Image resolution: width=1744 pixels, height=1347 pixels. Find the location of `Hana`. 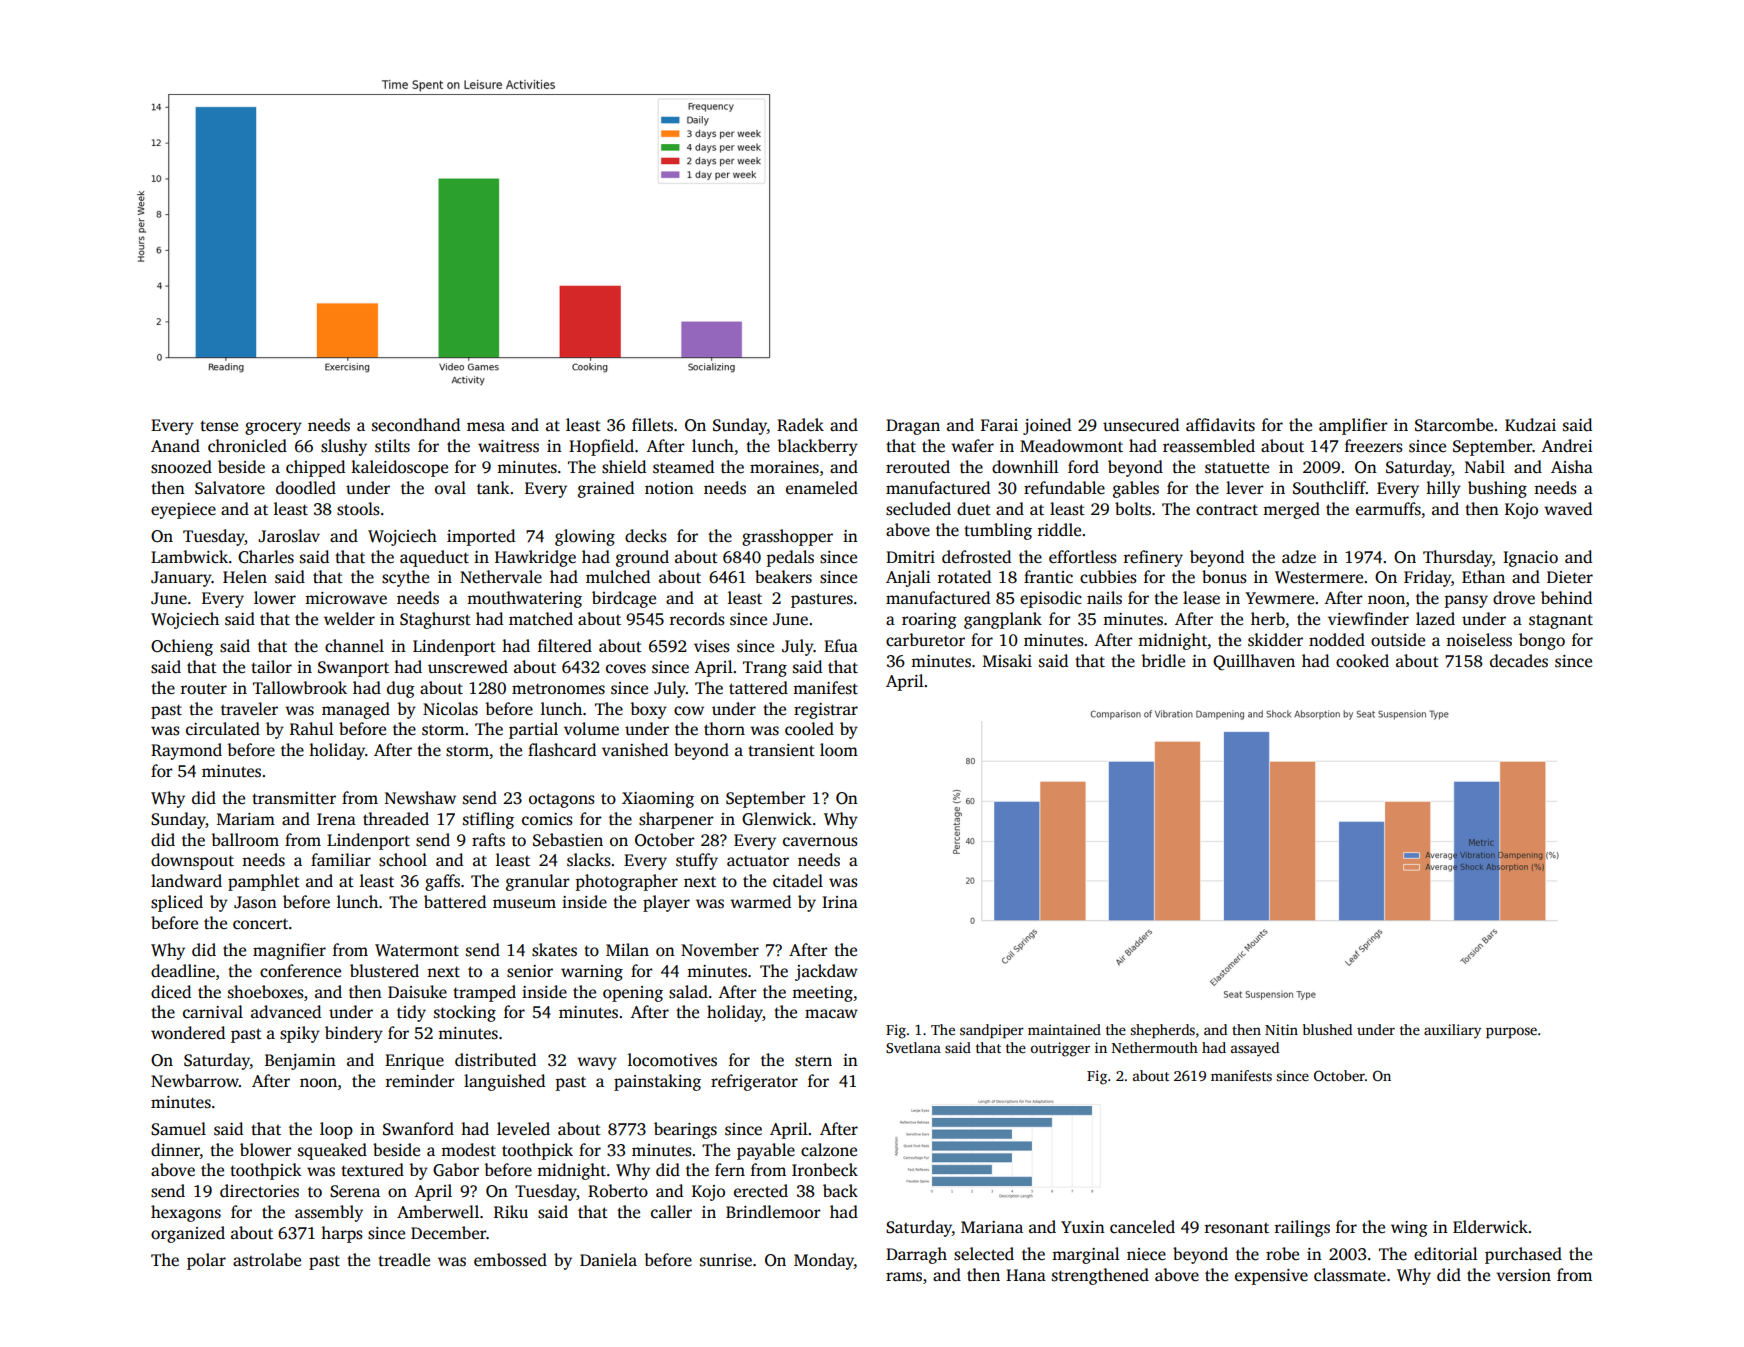

Hana is located at coordinates (1026, 1275).
